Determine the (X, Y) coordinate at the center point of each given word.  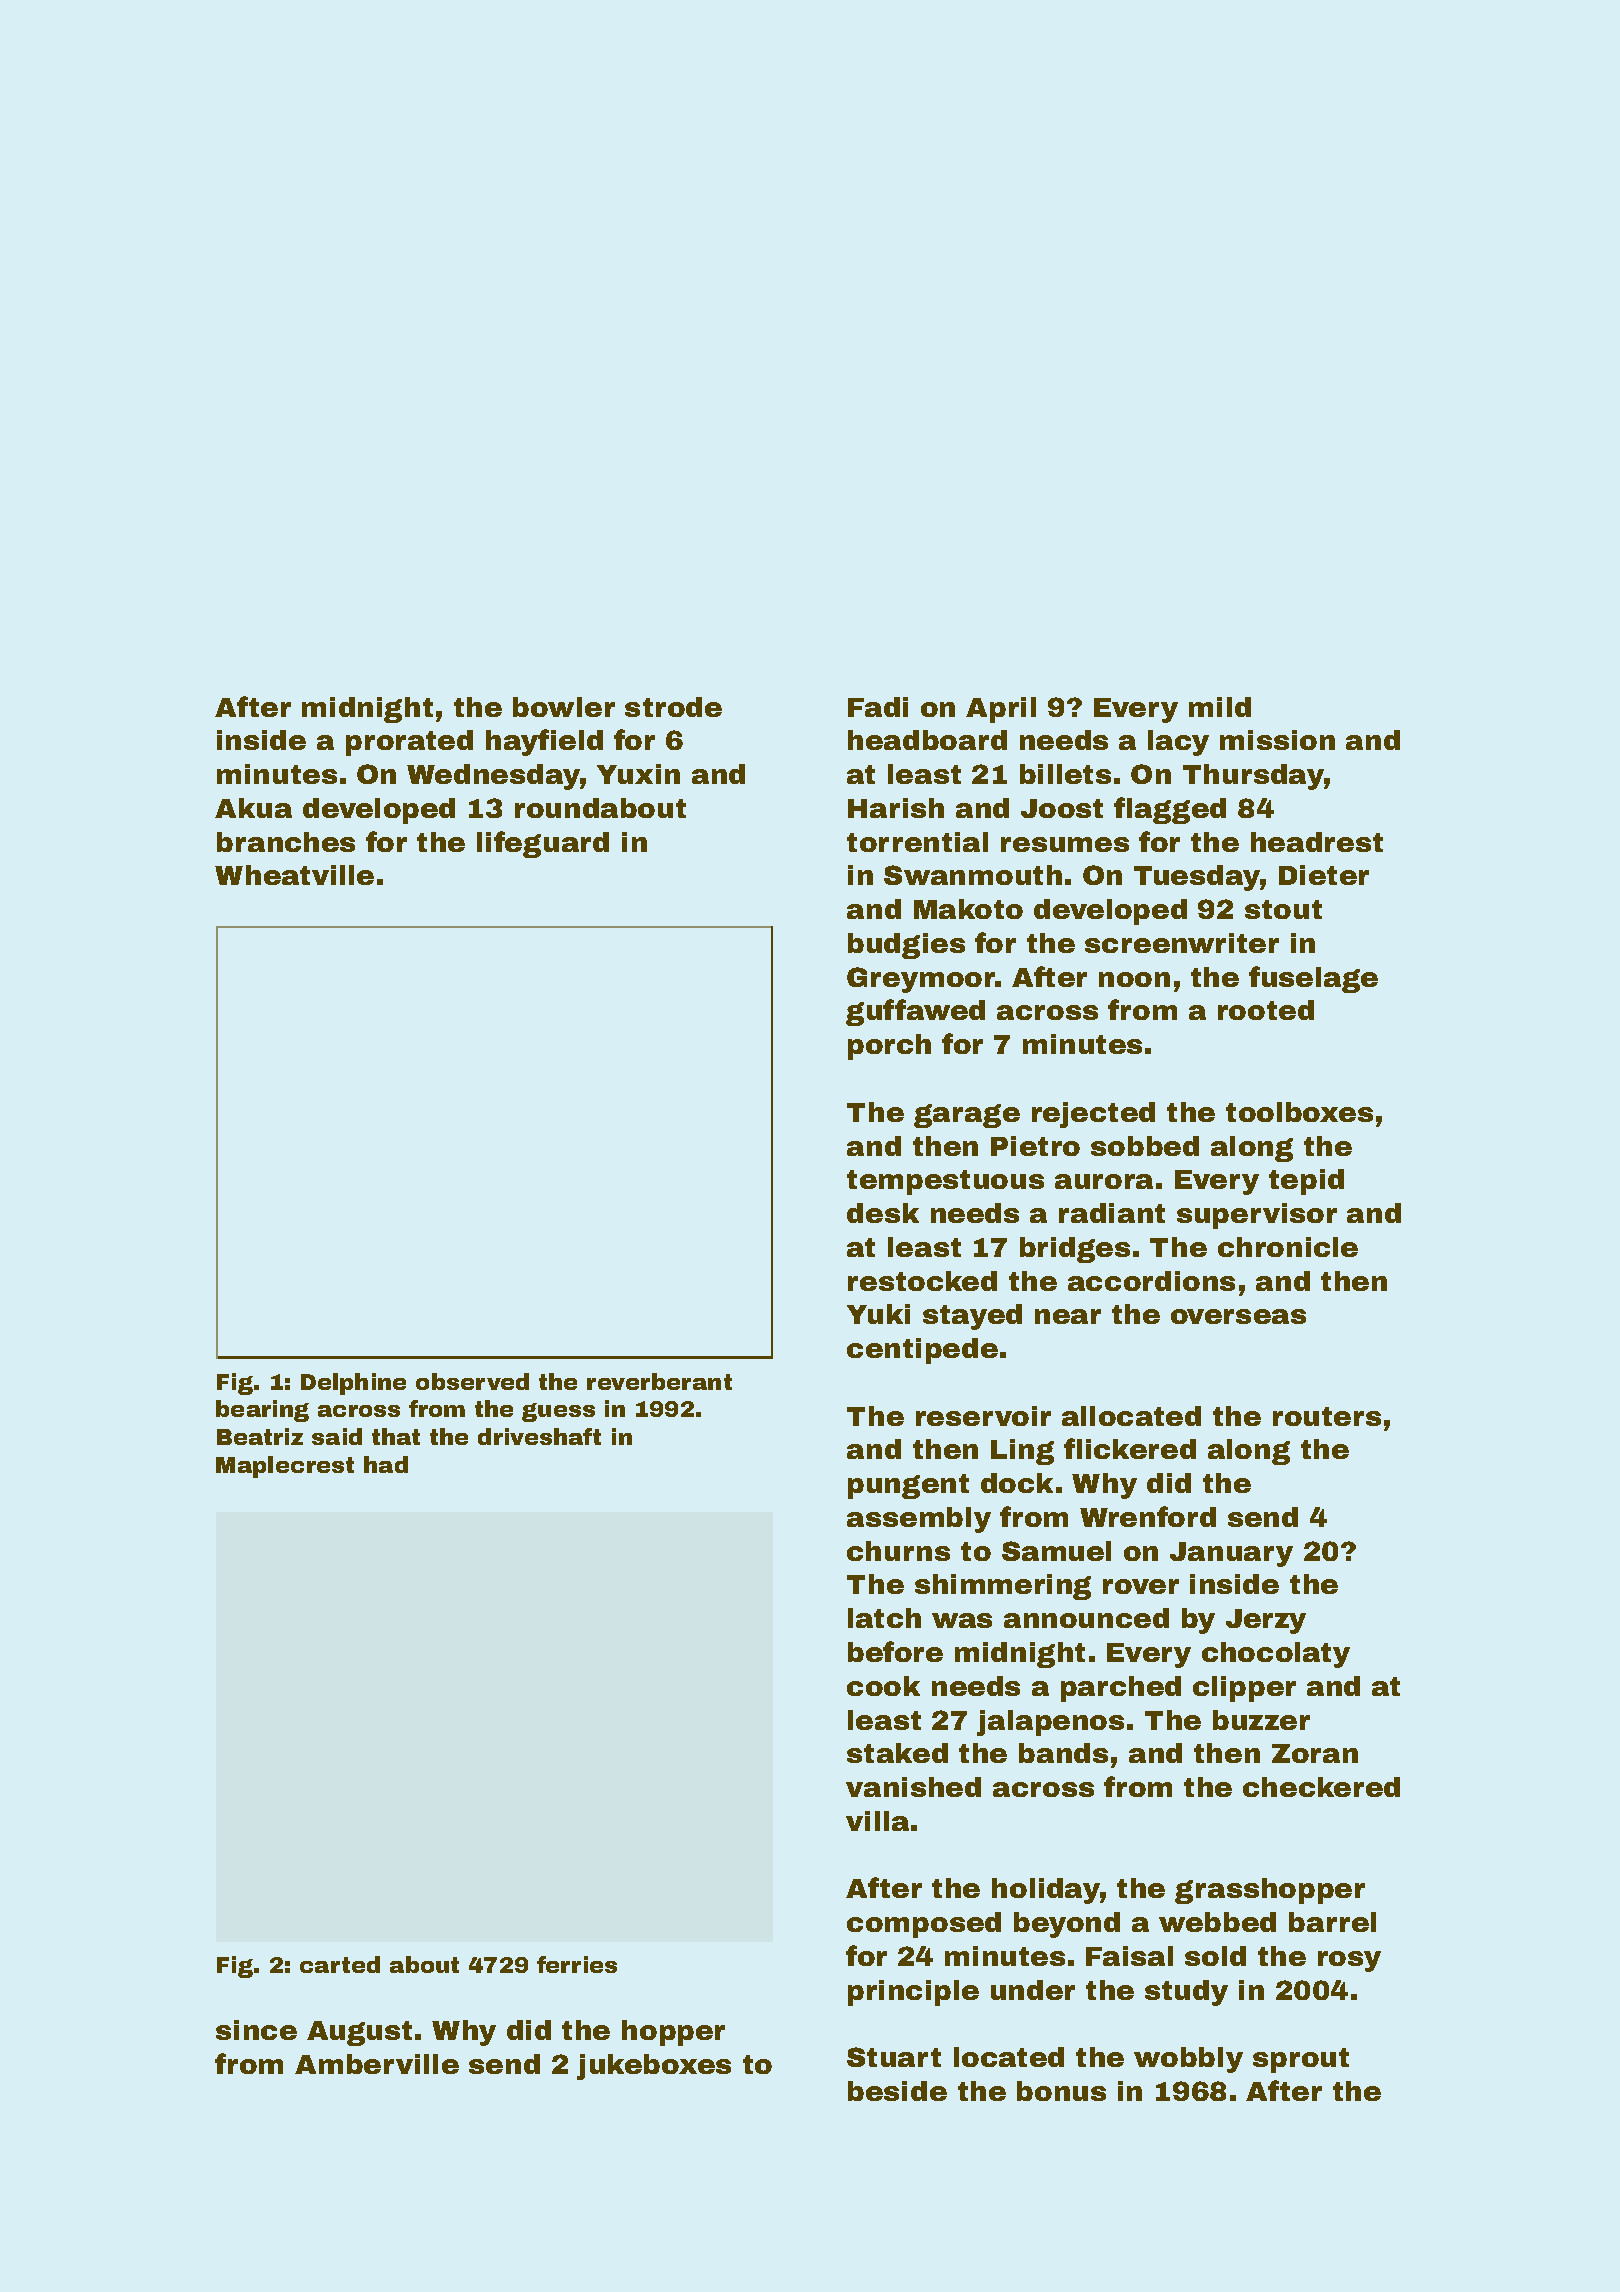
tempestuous (945, 1182)
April (1001, 710)
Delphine (353, 1384)
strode (673, 707)
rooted (1266, 1010)
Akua (253, 808)
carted (340, 1964)
